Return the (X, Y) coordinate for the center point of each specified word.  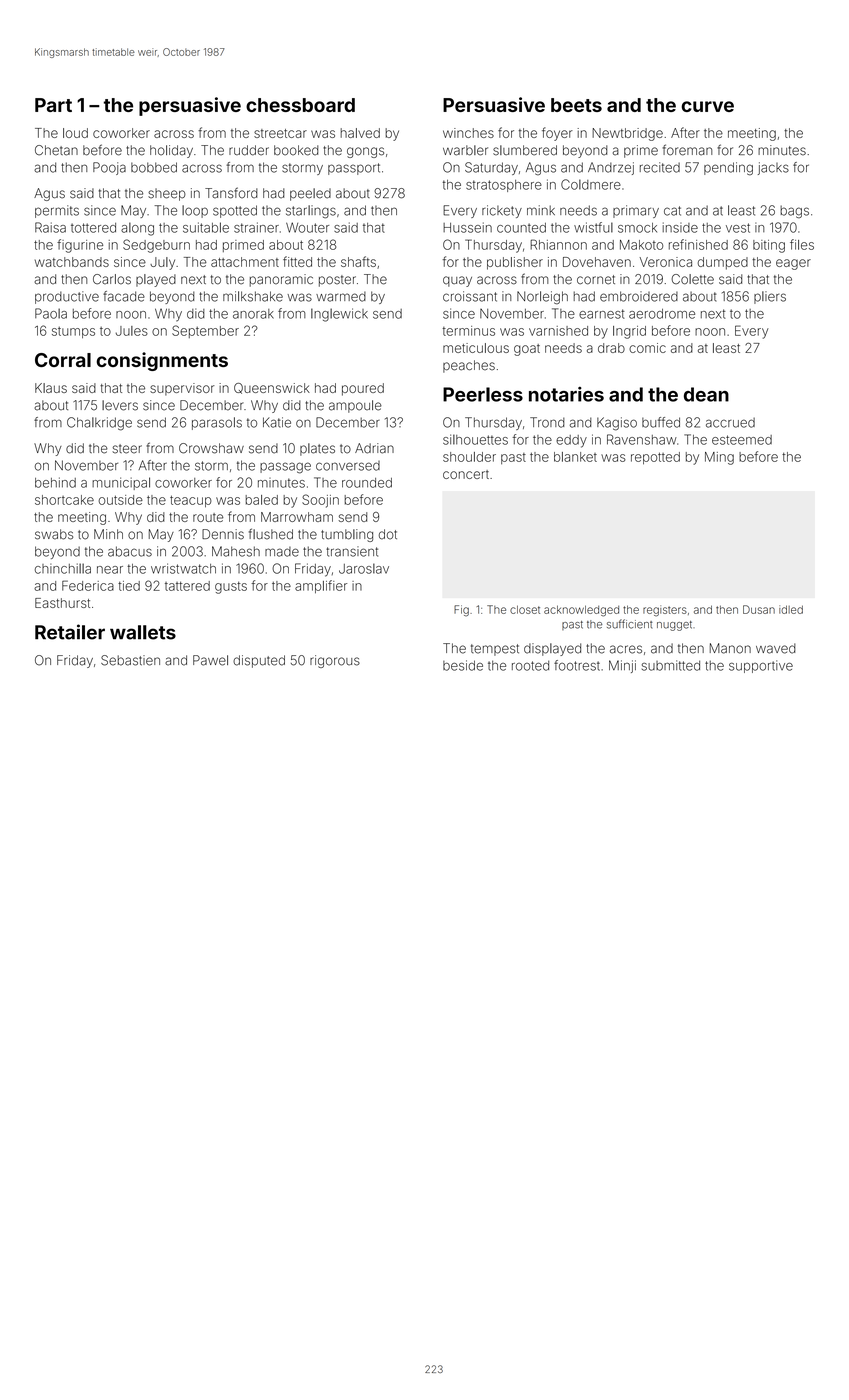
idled (791, 609)
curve (707, 106)
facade (124, 296)
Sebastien (130, 660)
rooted (530, 665)
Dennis (223, 534)
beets (576, 105)
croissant (470, 296)
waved (776, 648)
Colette (692, 279)
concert (466, 474)
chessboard (300, 105)
